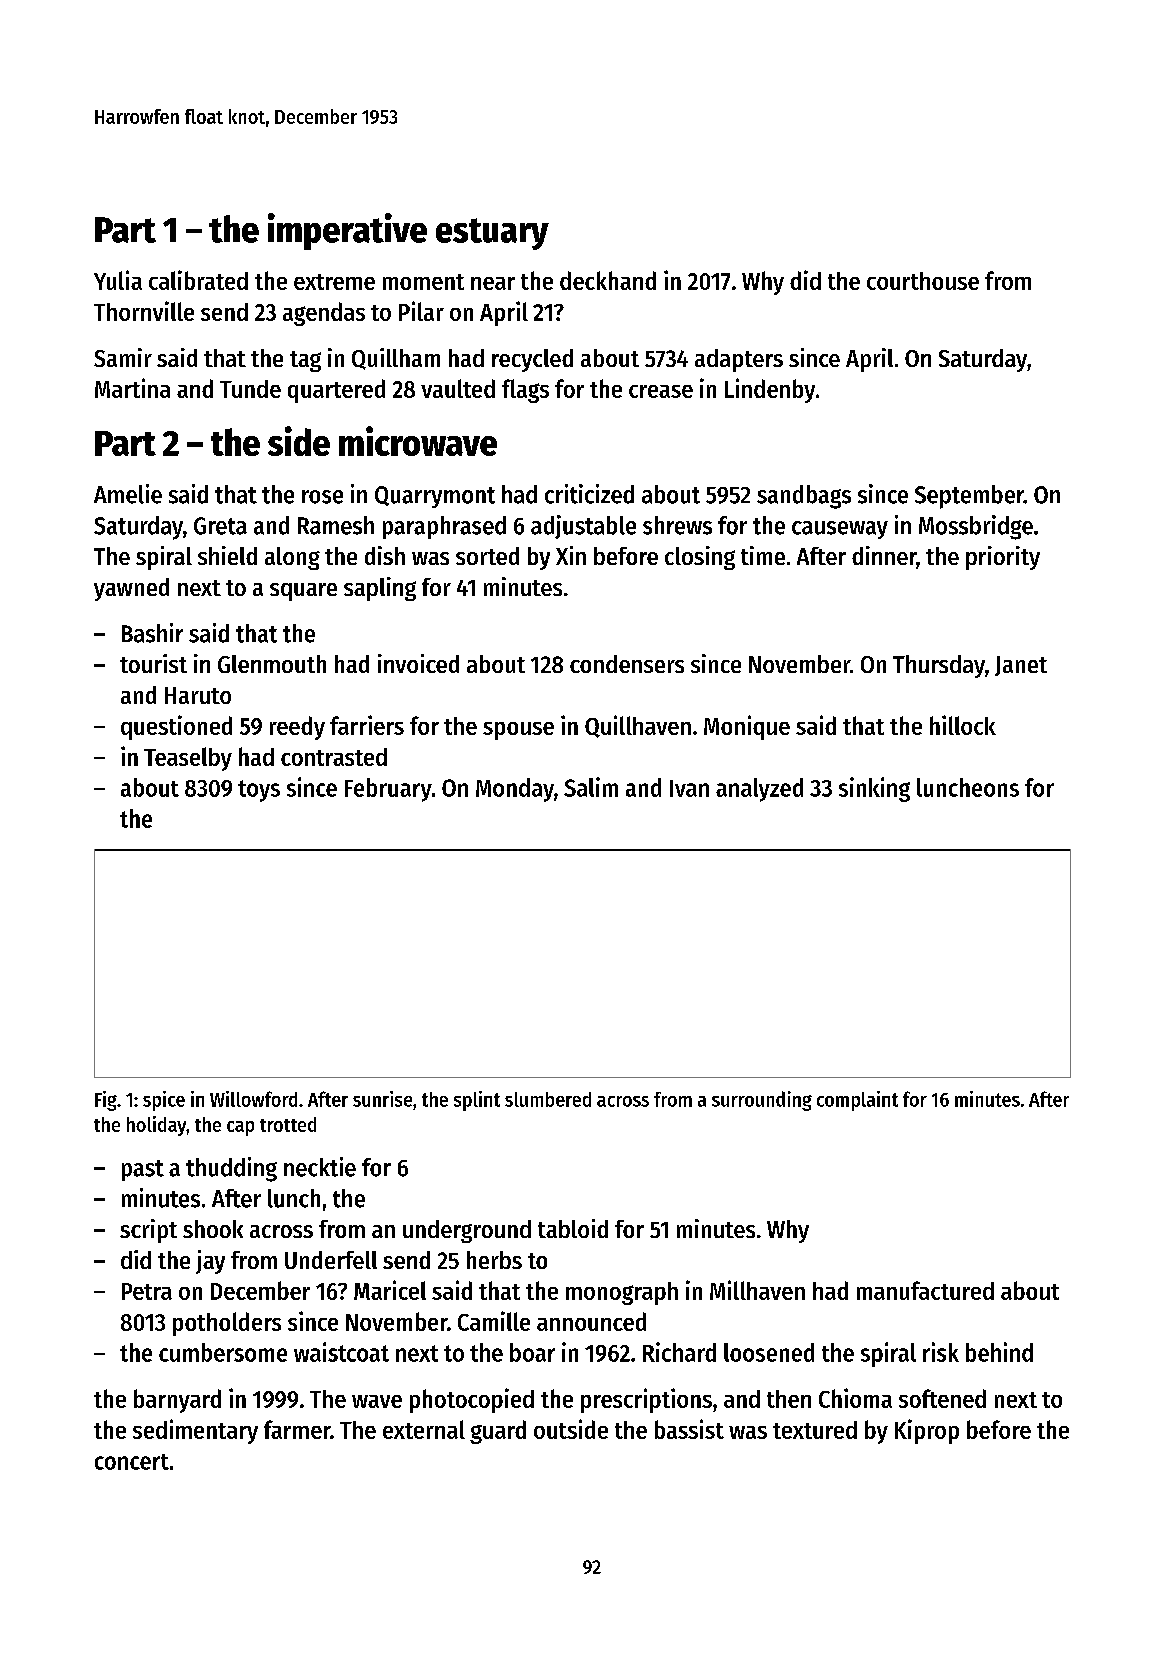 This screenshot has height=1654, width=1165. I want to click on Kiprop, so click(927, 1431).
